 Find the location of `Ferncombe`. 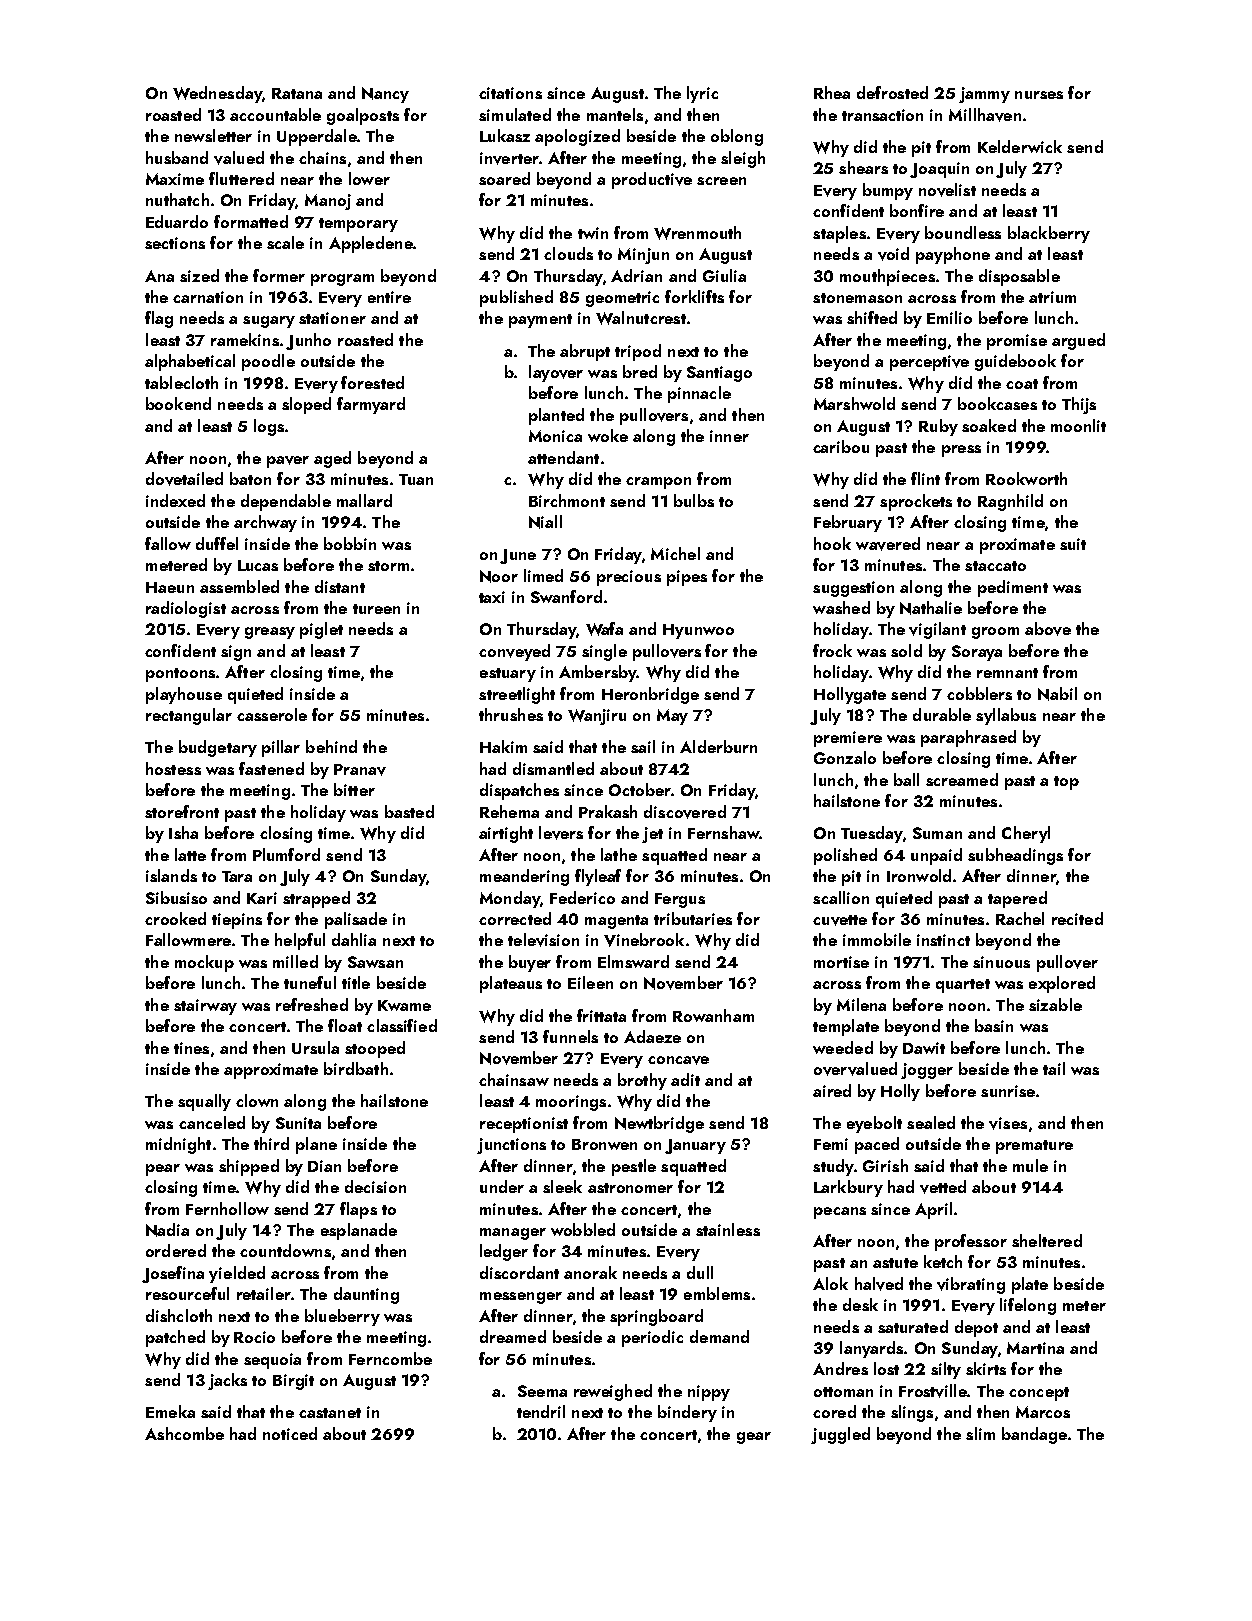

Ferncombe is located at coordinates (390, 1358).
